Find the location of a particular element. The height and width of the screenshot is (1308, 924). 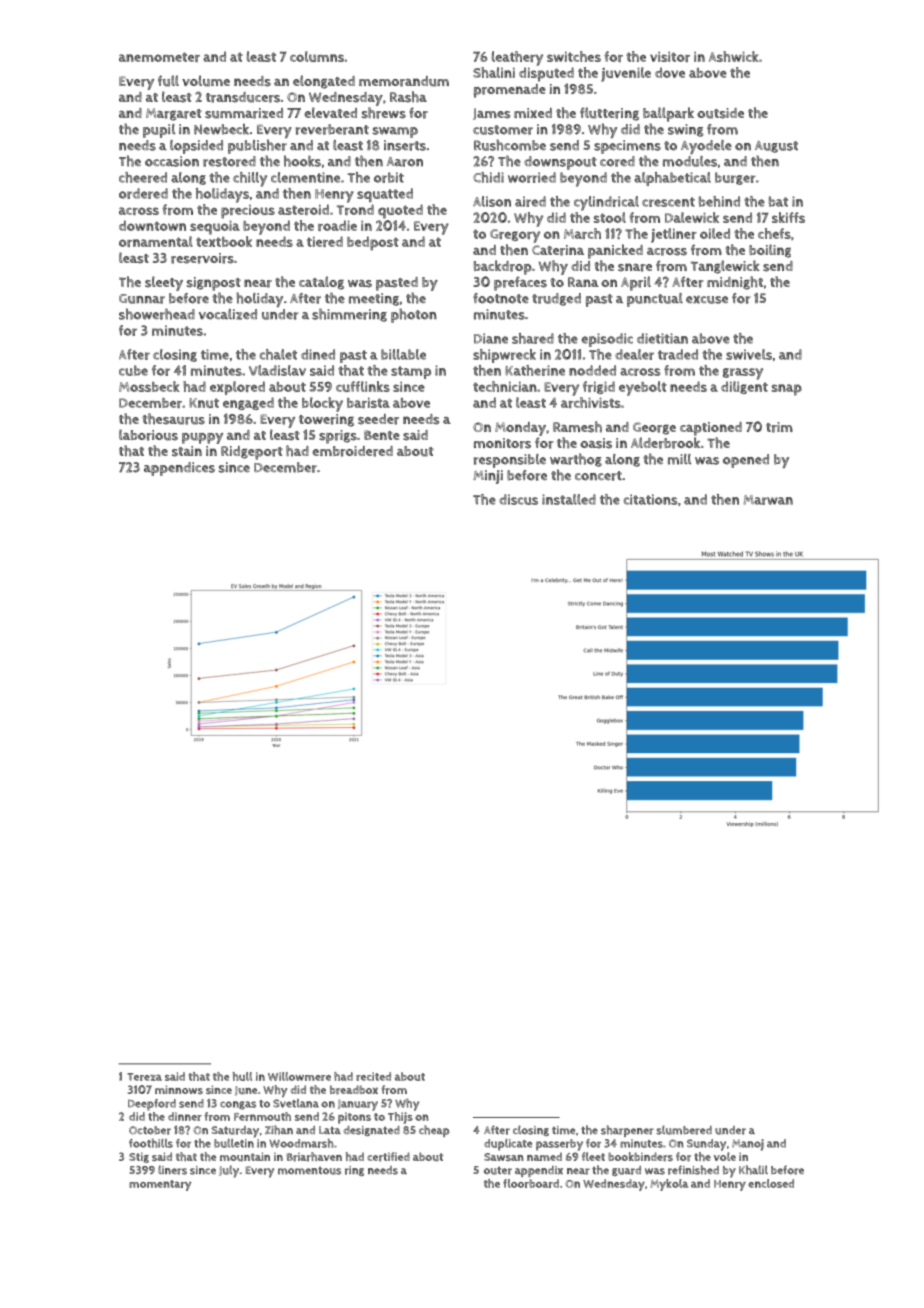

anemometer is located at coordinates (159, 57).
